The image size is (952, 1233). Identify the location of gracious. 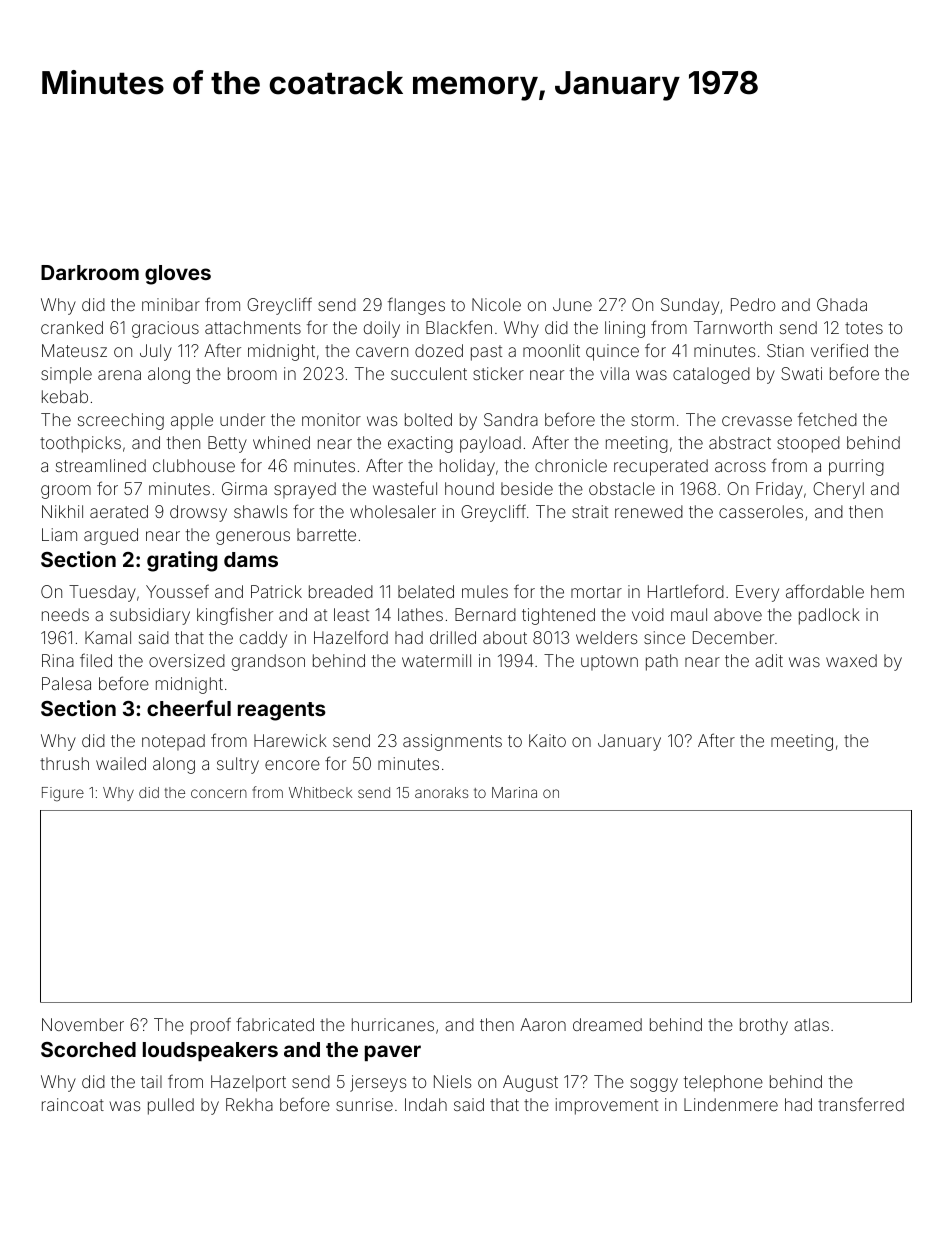
(165, 329).
